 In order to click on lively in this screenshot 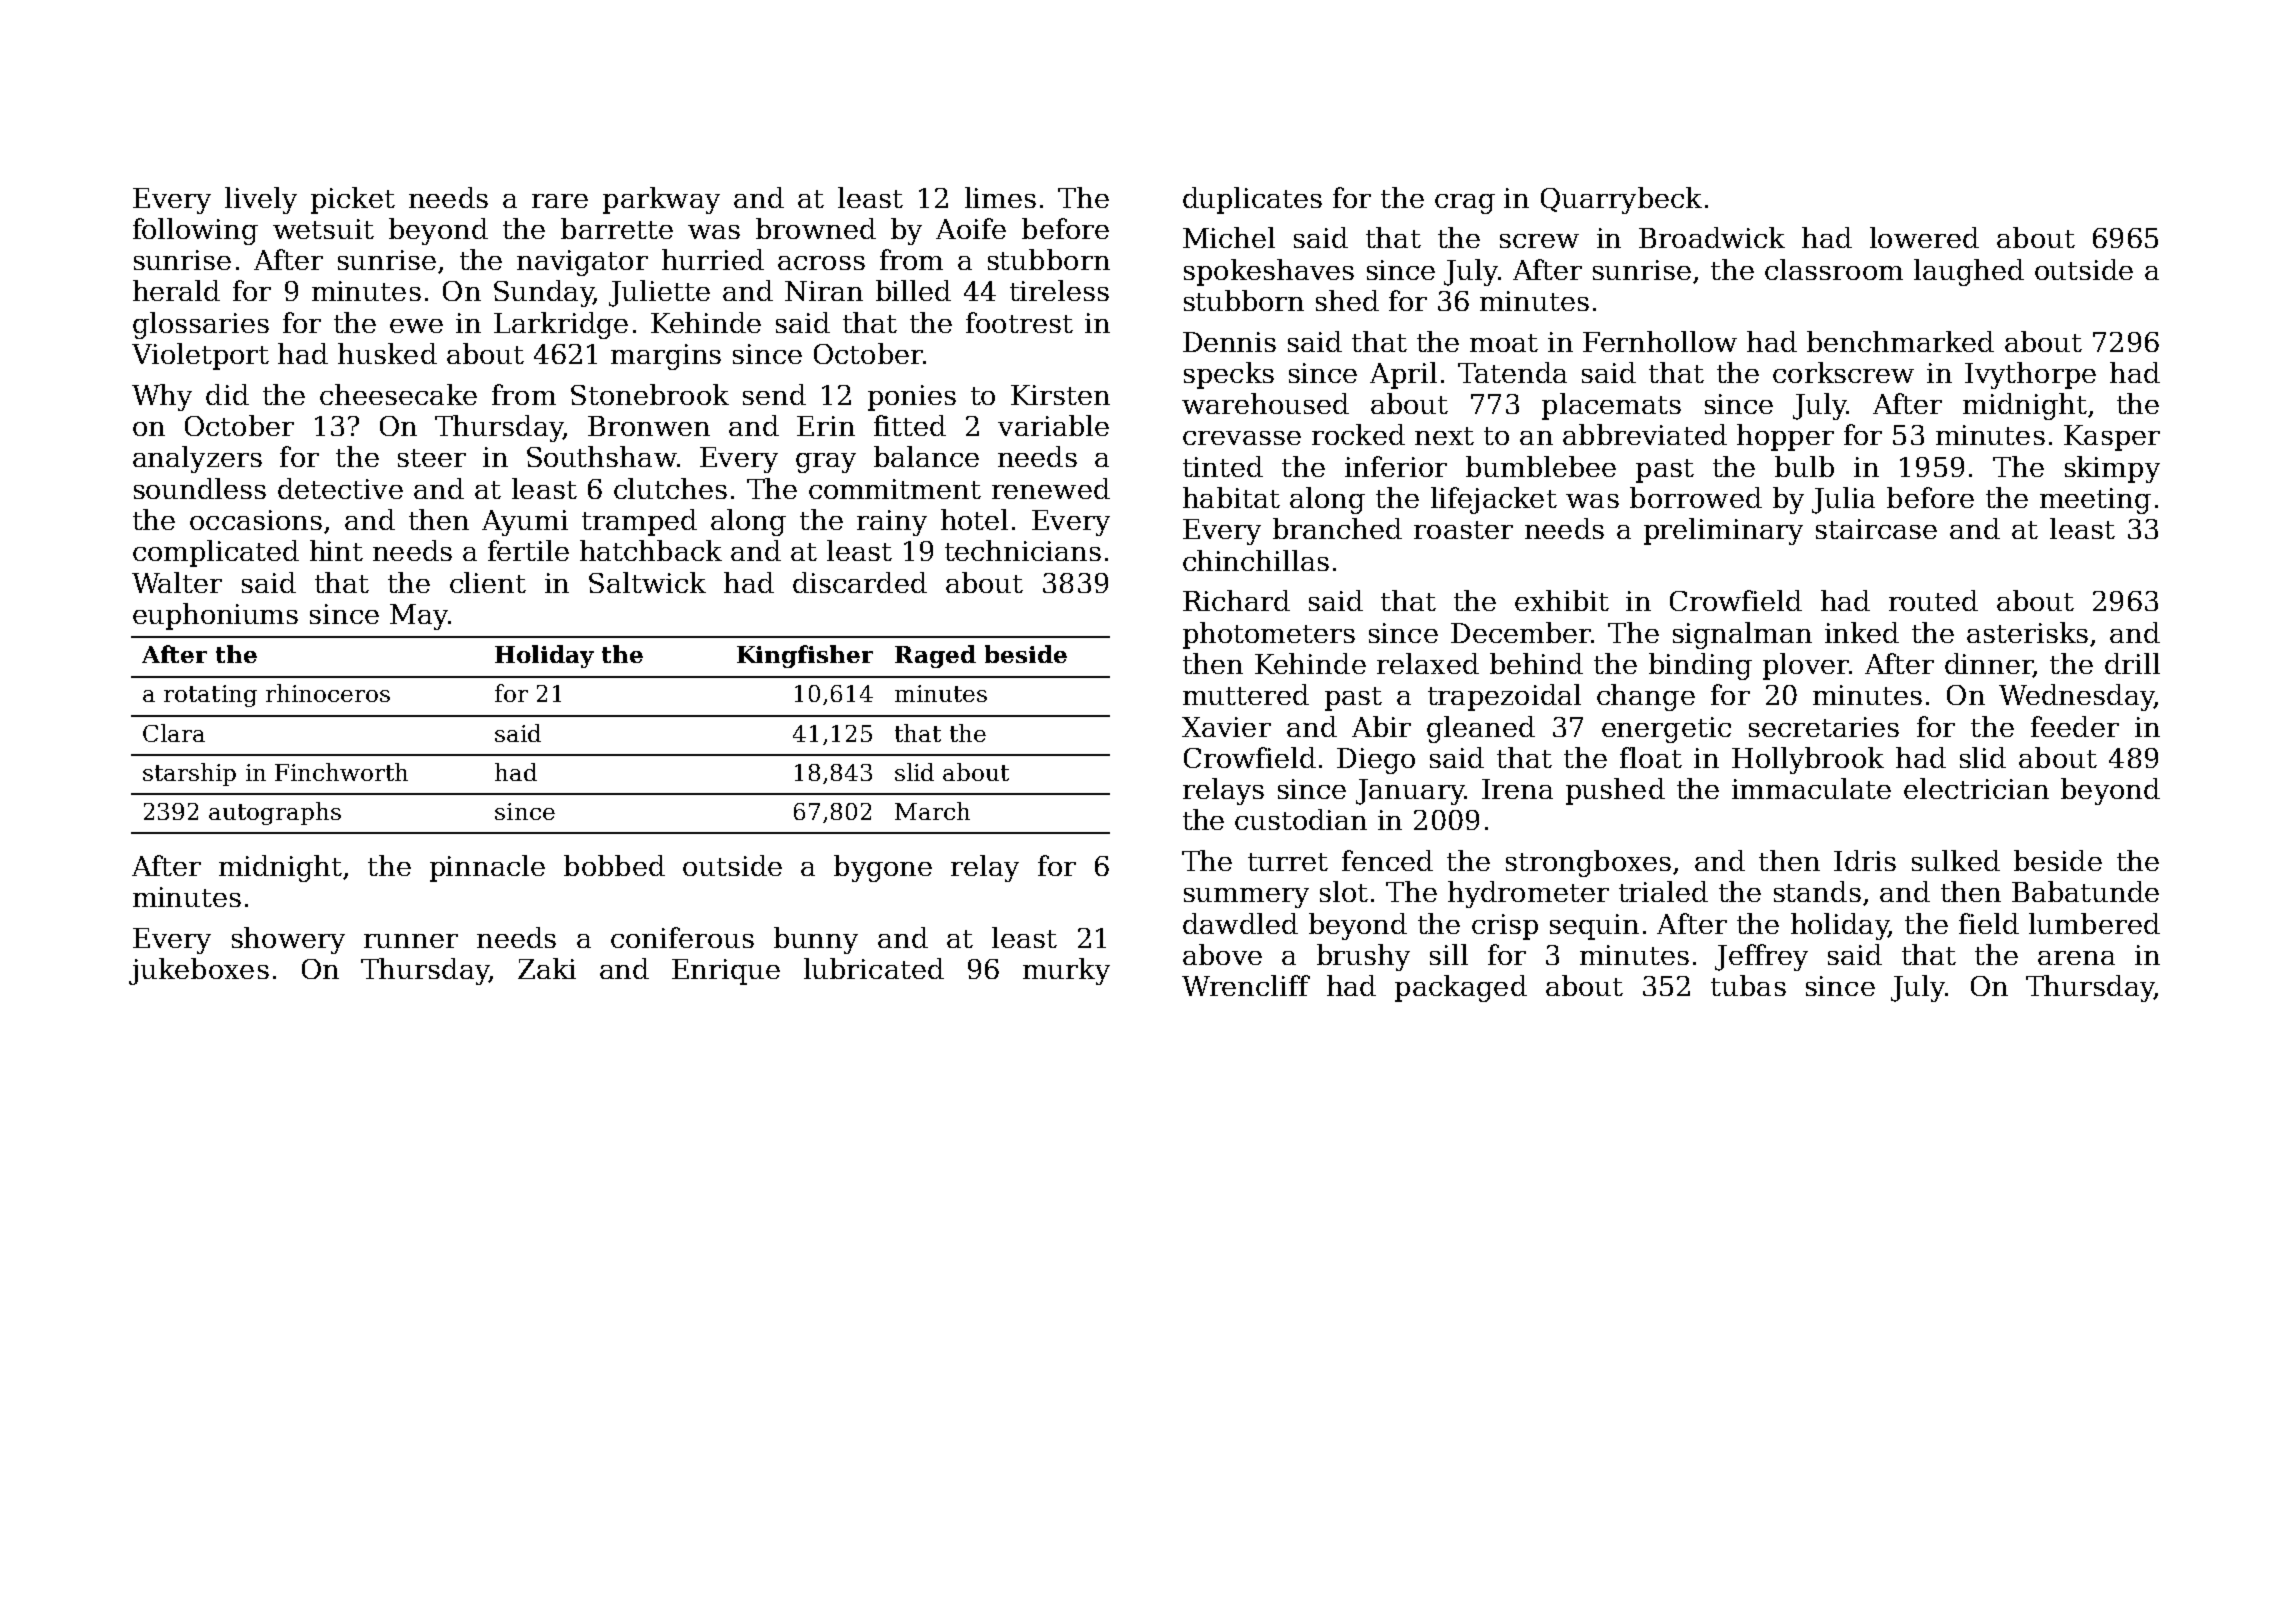, I will do `click(261, 200)`.
